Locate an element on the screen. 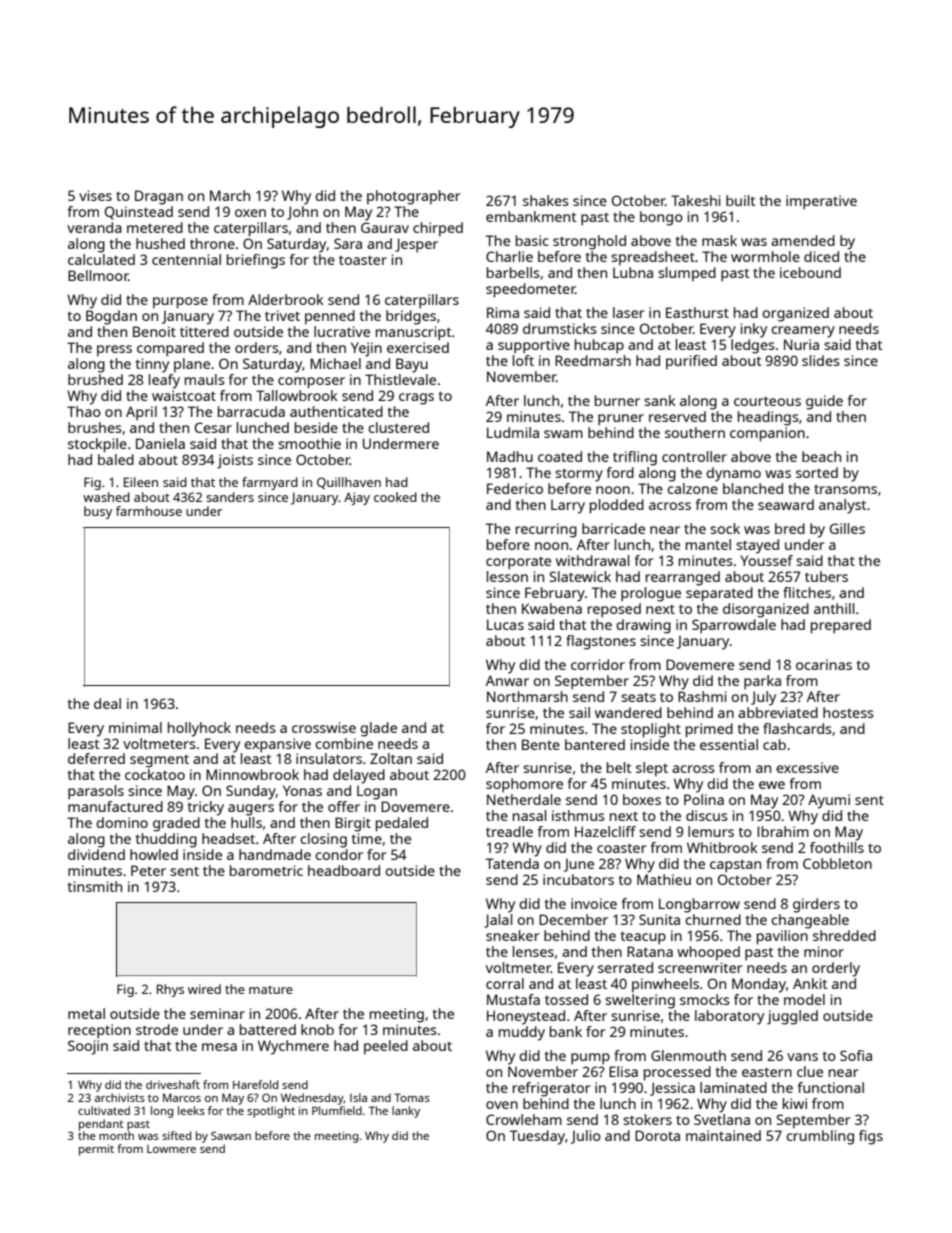 The width and height of the screenshot is (952, 1233). stoplight is located at coordinates (651, 730).
